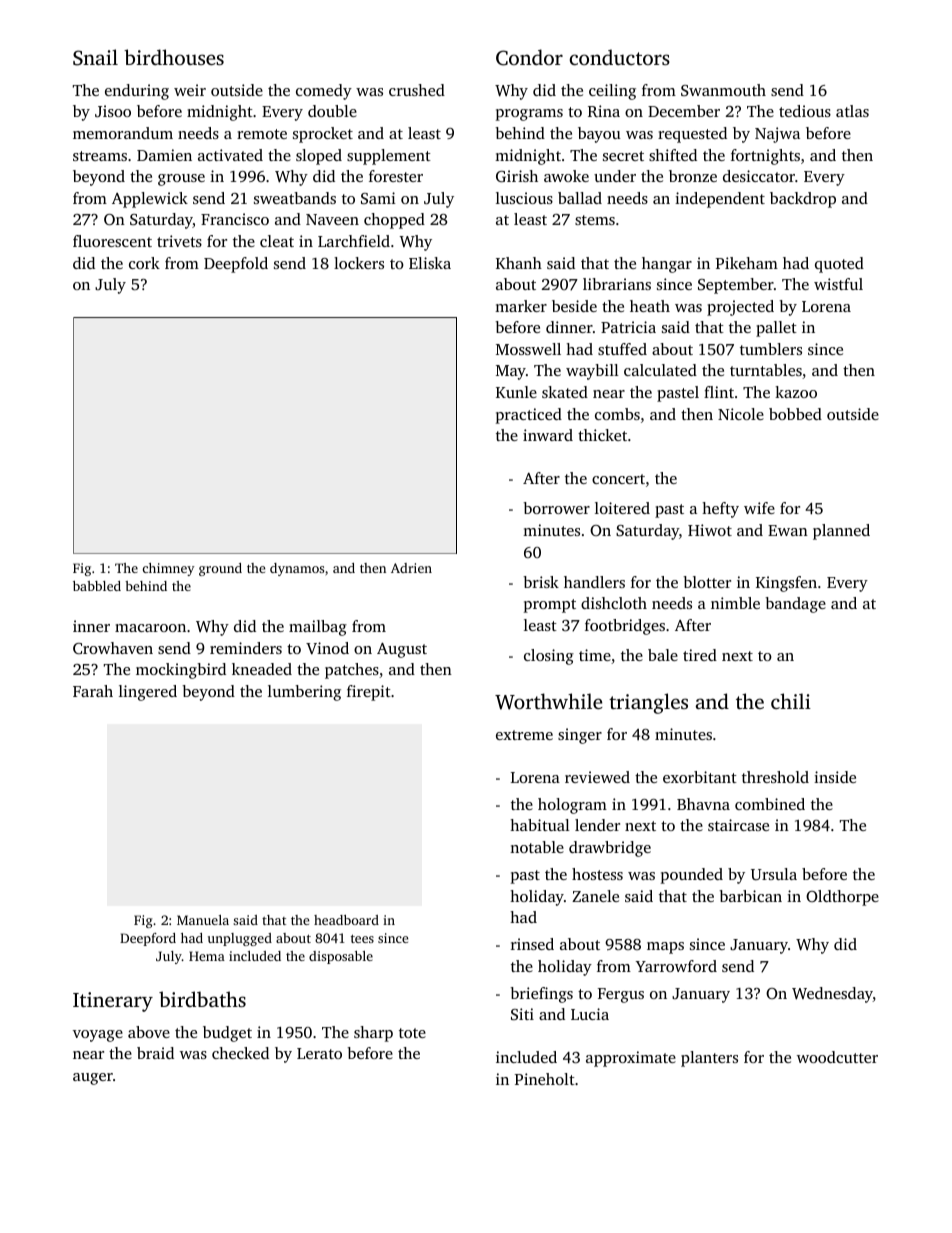  What do you see at coordinates (751, 896) in the document?
I see `barbican` at bounding box center [751, 896].
